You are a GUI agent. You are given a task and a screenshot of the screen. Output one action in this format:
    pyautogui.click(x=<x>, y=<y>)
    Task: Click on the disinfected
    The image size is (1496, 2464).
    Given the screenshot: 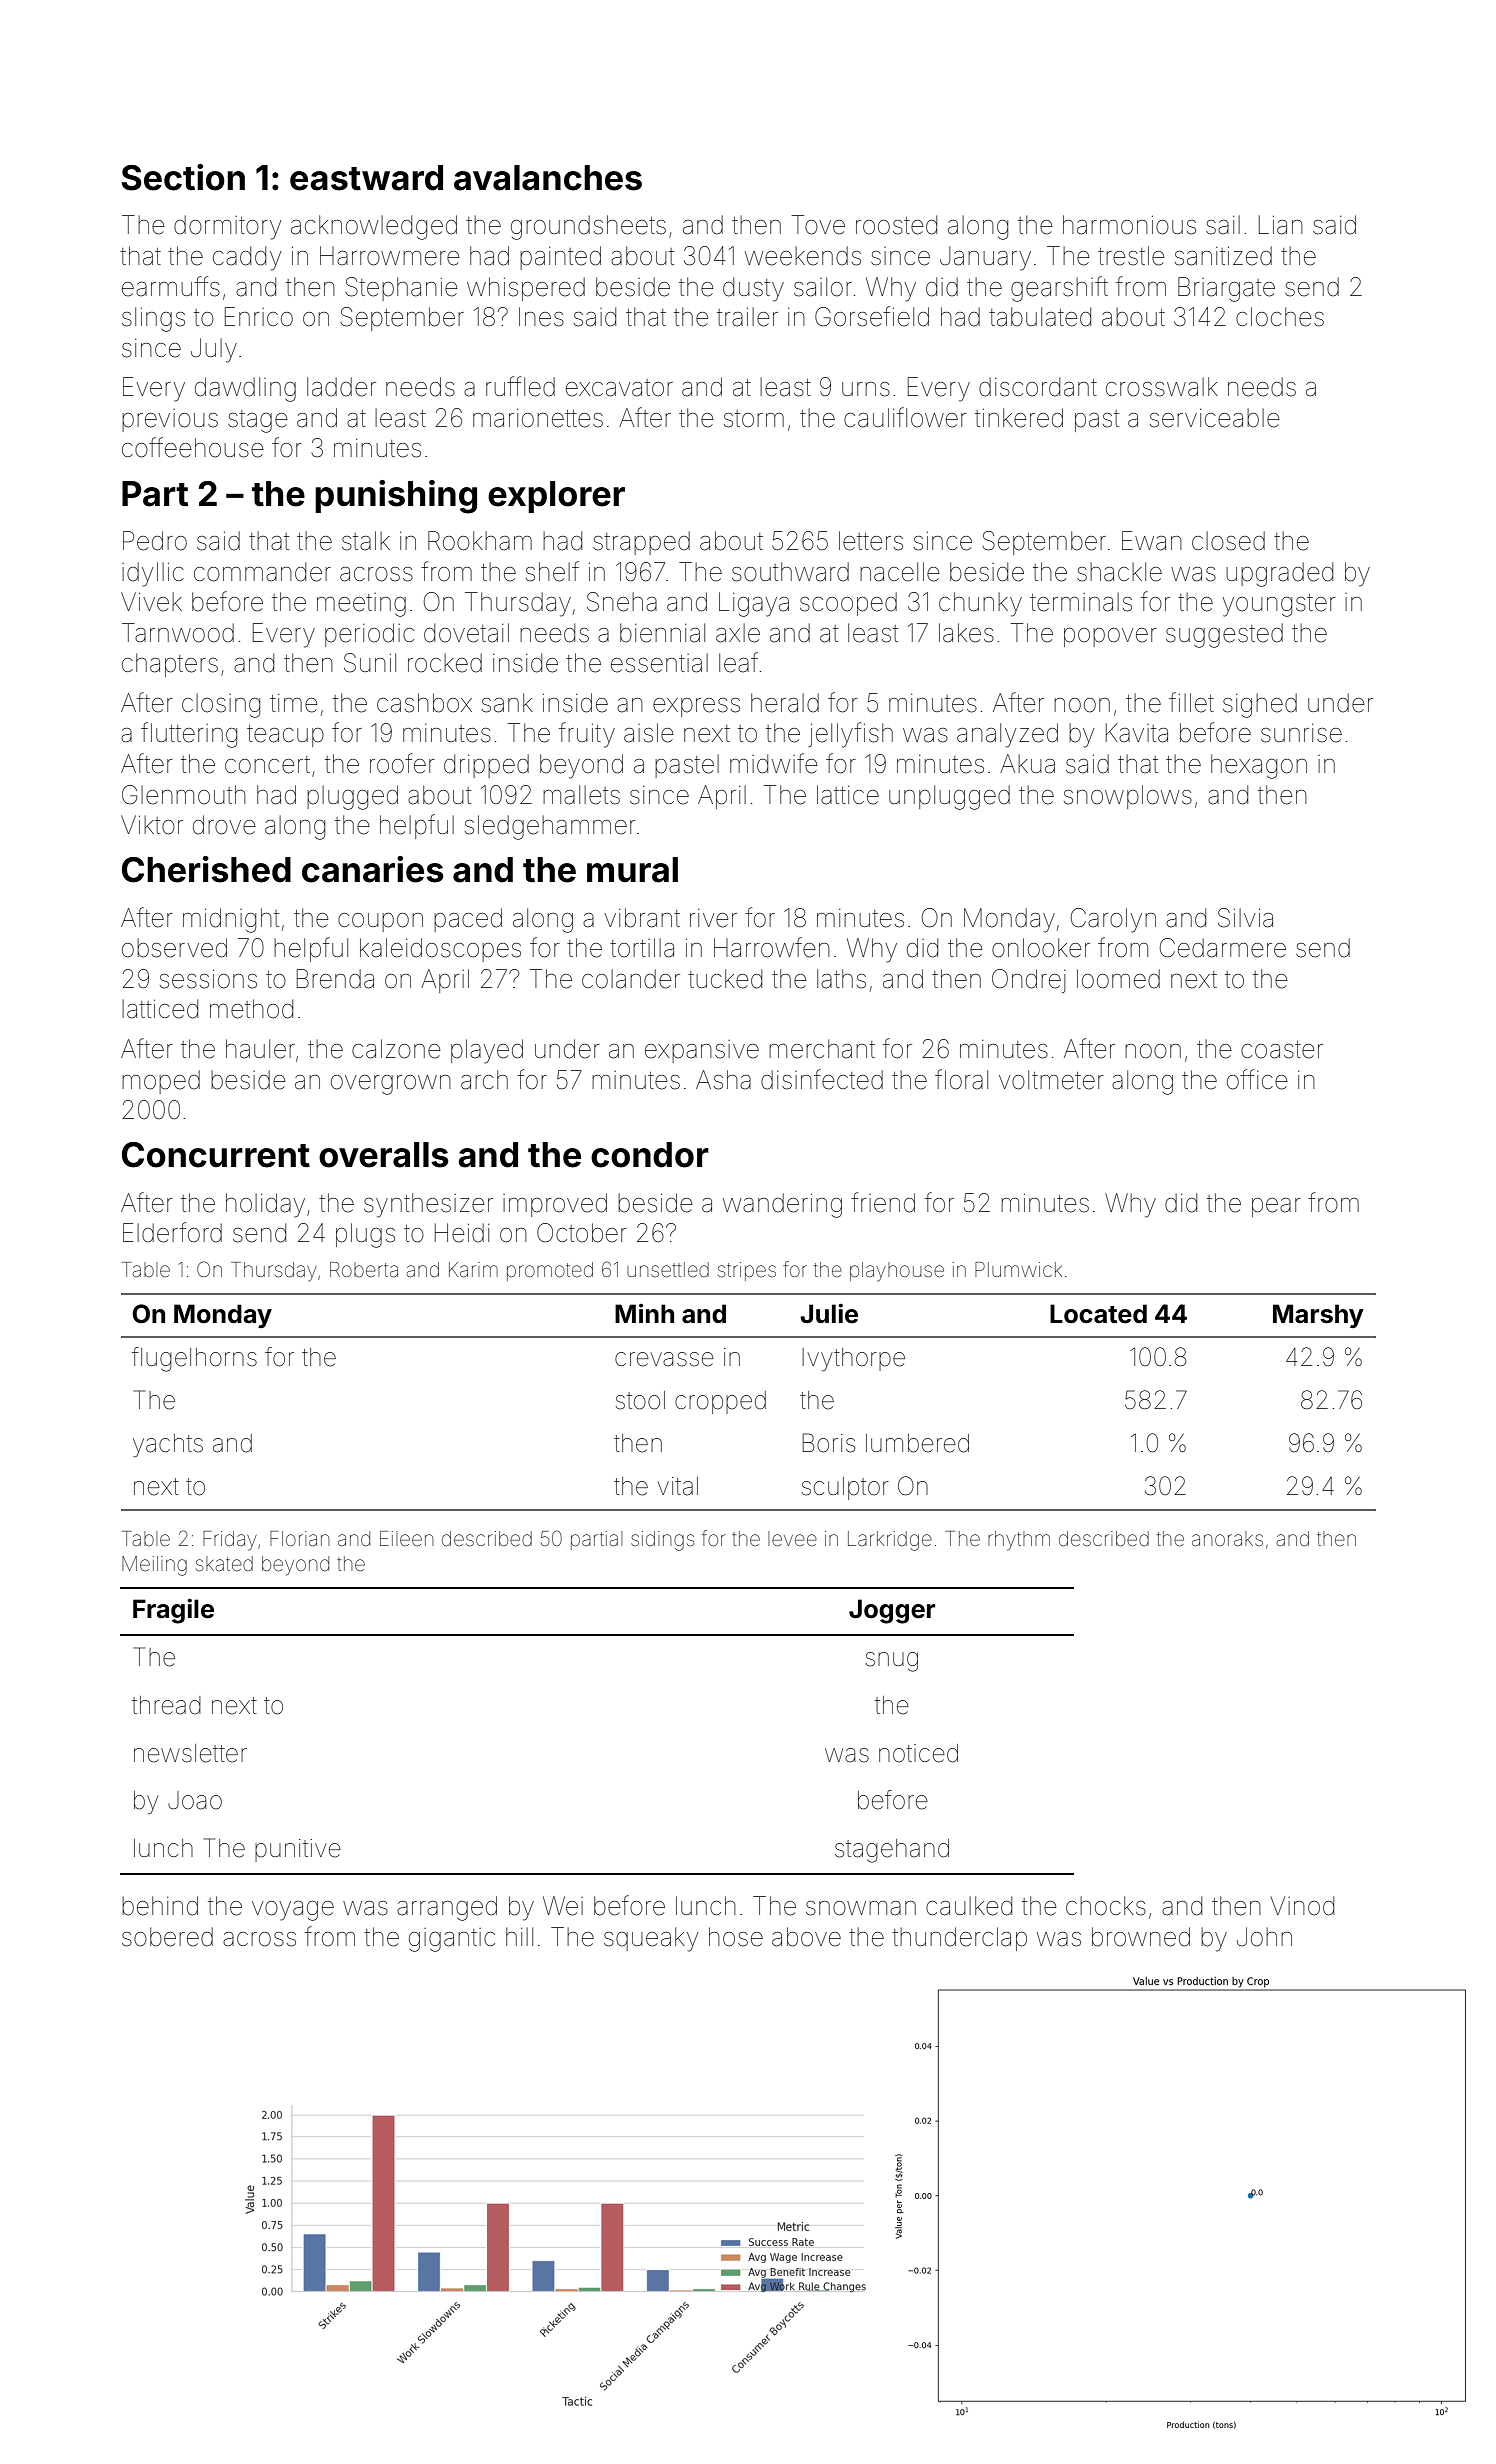 What is the action you would take?
    pyautogui.click(x=822, y=1079)
